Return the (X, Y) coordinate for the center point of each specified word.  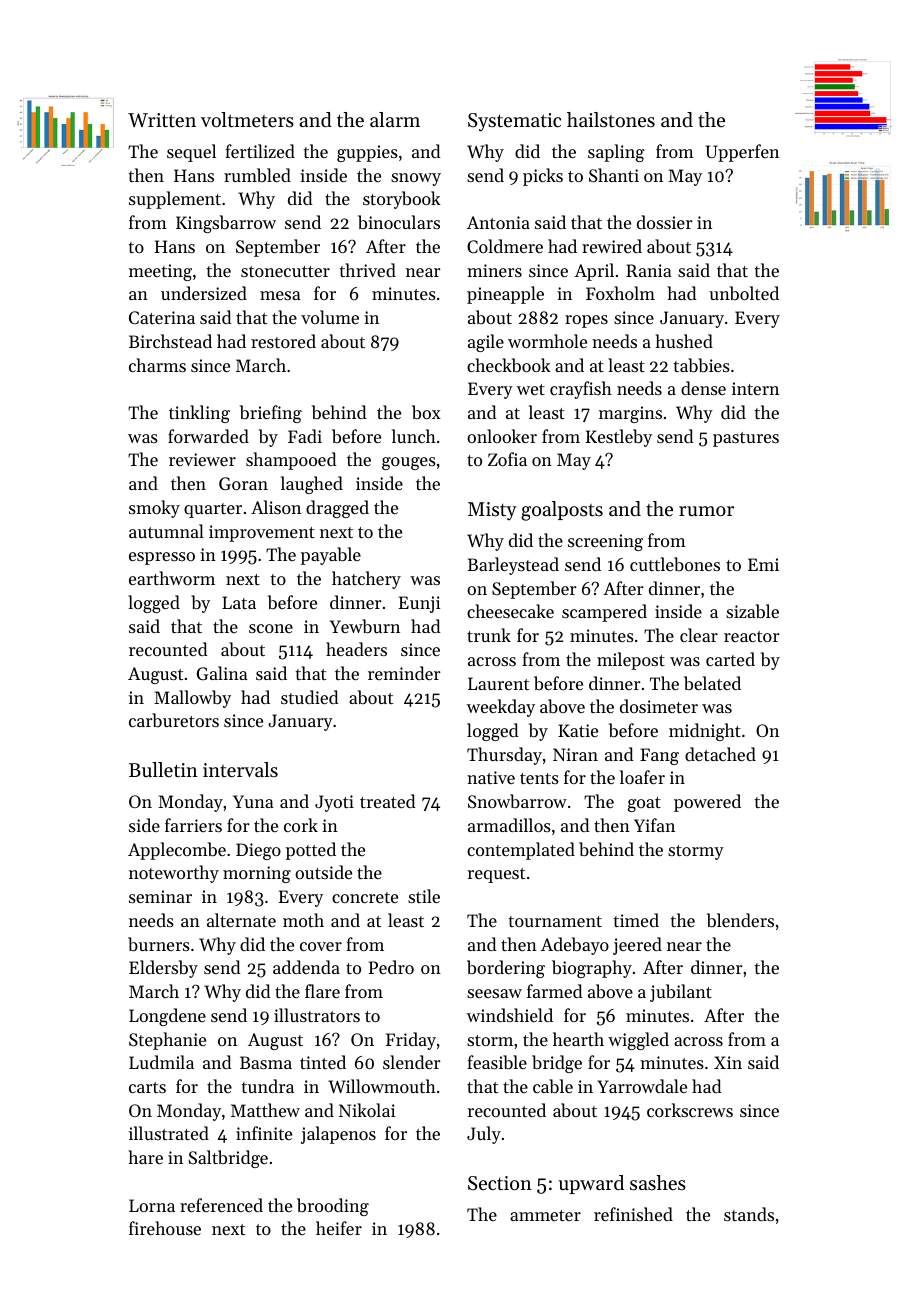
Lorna (152, 1205)
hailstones (611, 120)
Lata (239, 602)
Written (162, 120)
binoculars (399, 222)
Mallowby (192, 699)
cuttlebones (675, 564)
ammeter (545, 1215)
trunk (489, 635)
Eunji (419, 604)
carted (730, 659)
